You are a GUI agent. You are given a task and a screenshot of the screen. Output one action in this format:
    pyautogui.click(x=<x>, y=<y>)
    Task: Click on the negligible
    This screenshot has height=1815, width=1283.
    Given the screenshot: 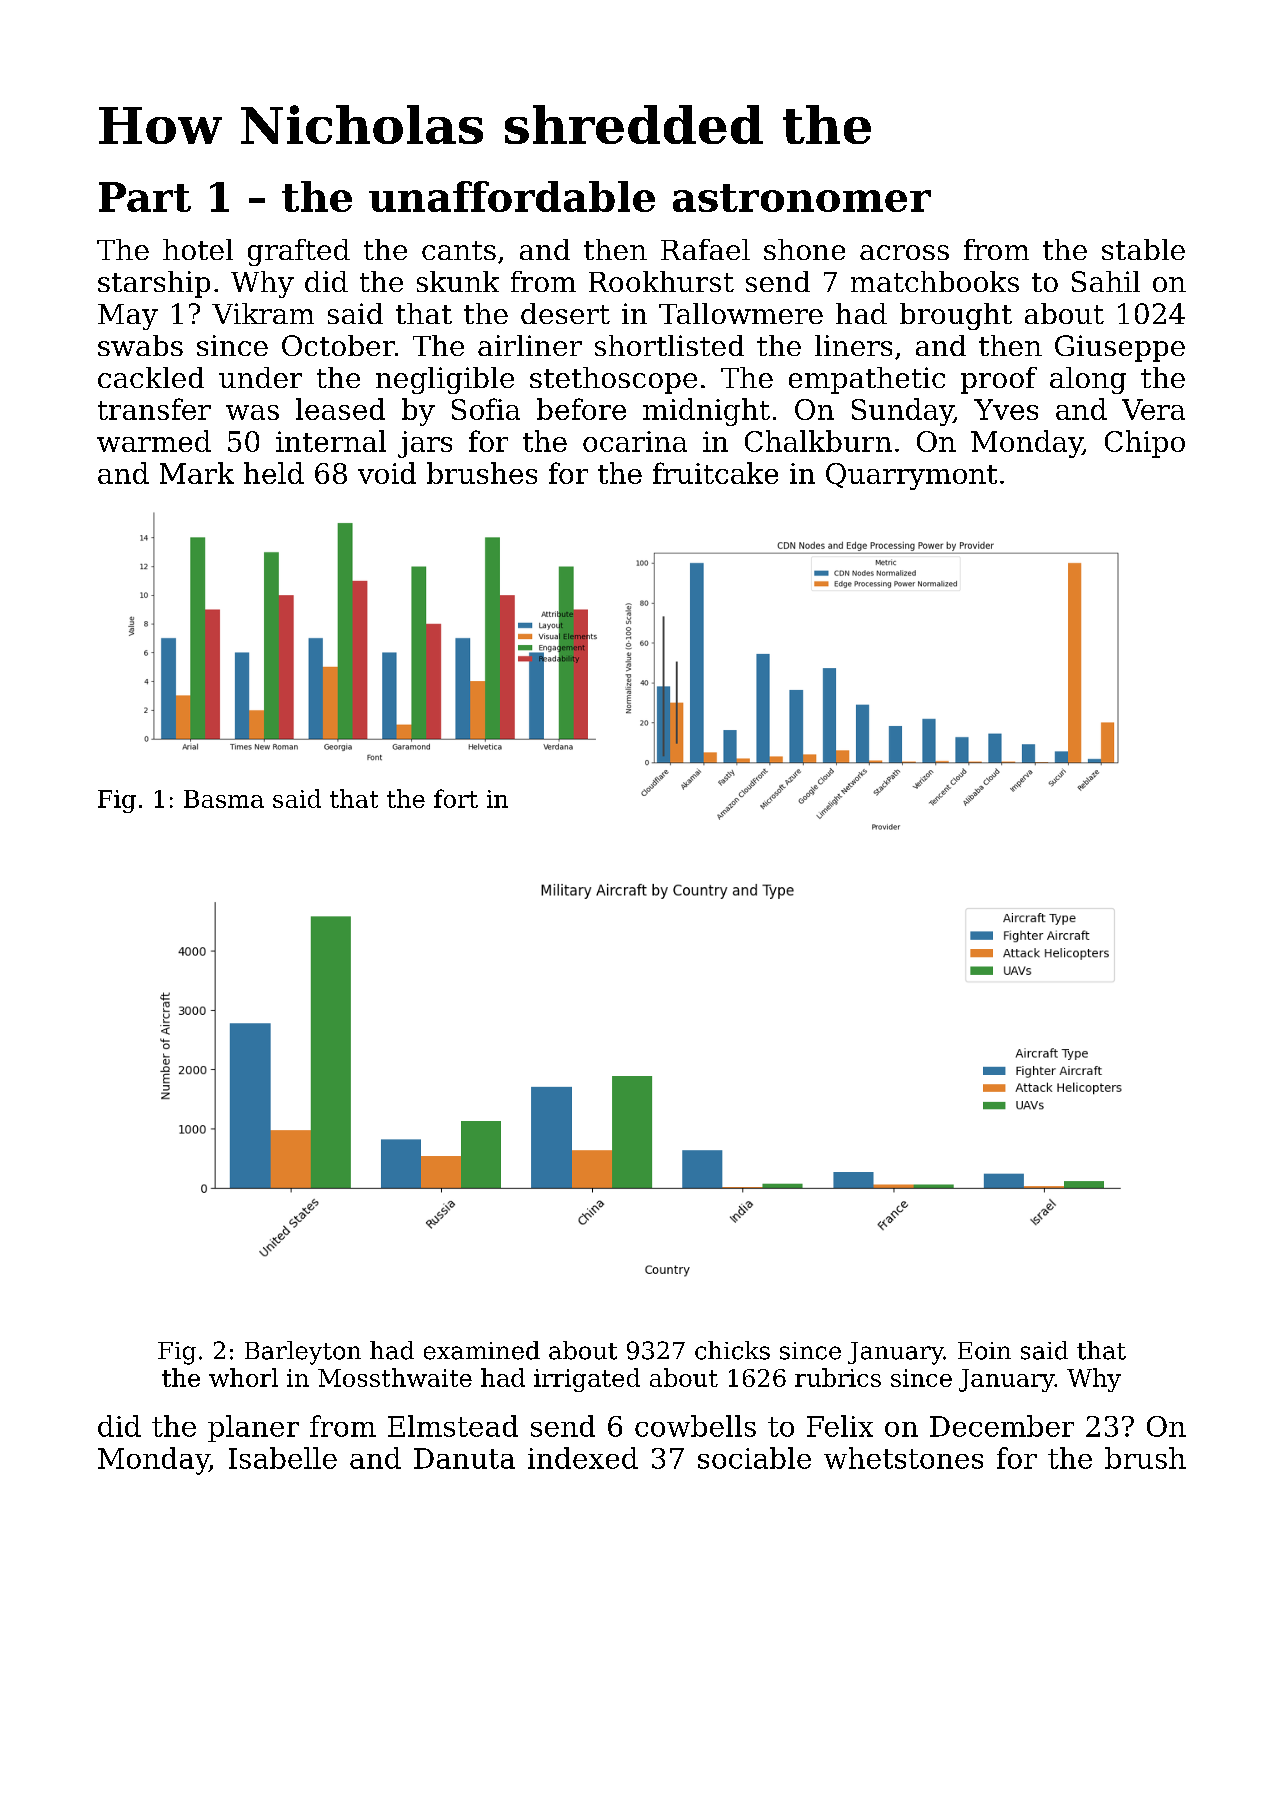 What is the action you would take?
    pyautogui.click(x=445, y=380)
